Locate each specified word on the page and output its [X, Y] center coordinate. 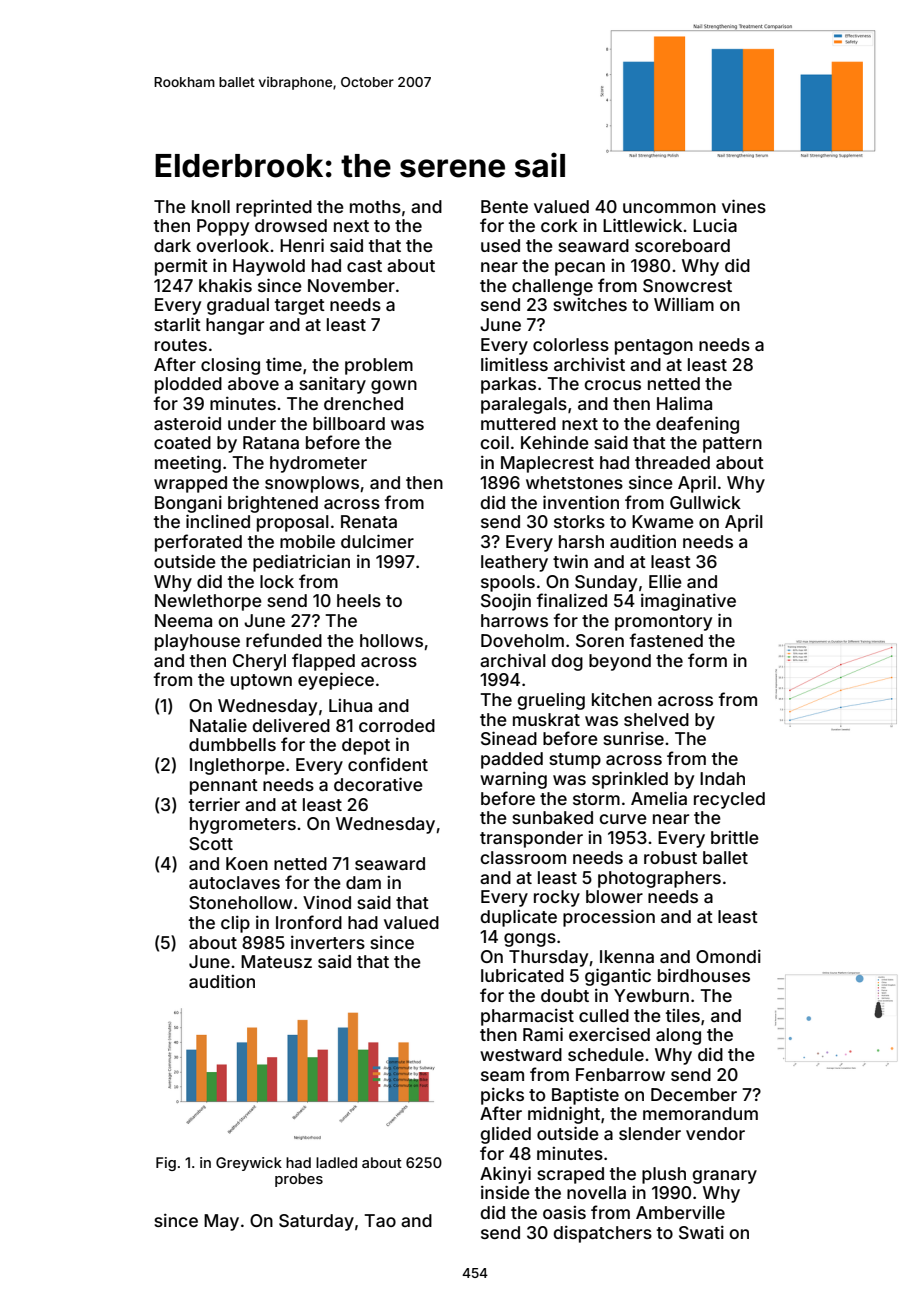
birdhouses [704, 975]
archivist [589, 364]
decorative [378, 784]
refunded [284, 640]
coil [494, 442]
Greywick [249, 1164]
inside [505, 1192]
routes [181, 345]
